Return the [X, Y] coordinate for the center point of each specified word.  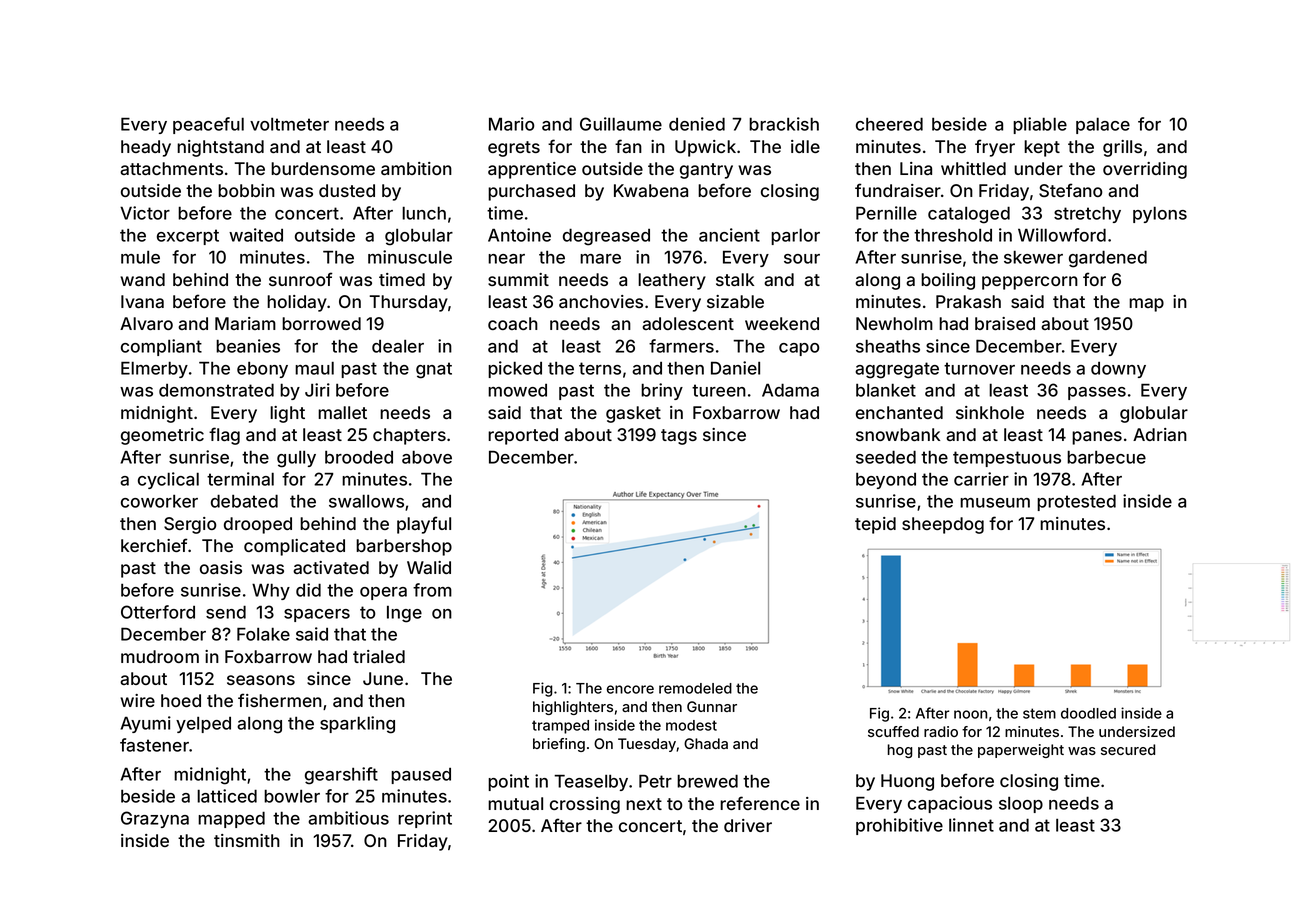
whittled [973, 168]
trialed [379, 656]
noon [970, 714]
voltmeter [289, 124]
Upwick [705, 148]
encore [630, 689]
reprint [425, 819]
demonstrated [216, 390]
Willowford [1062, 235]
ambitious [348, 818]
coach [513, 323]
